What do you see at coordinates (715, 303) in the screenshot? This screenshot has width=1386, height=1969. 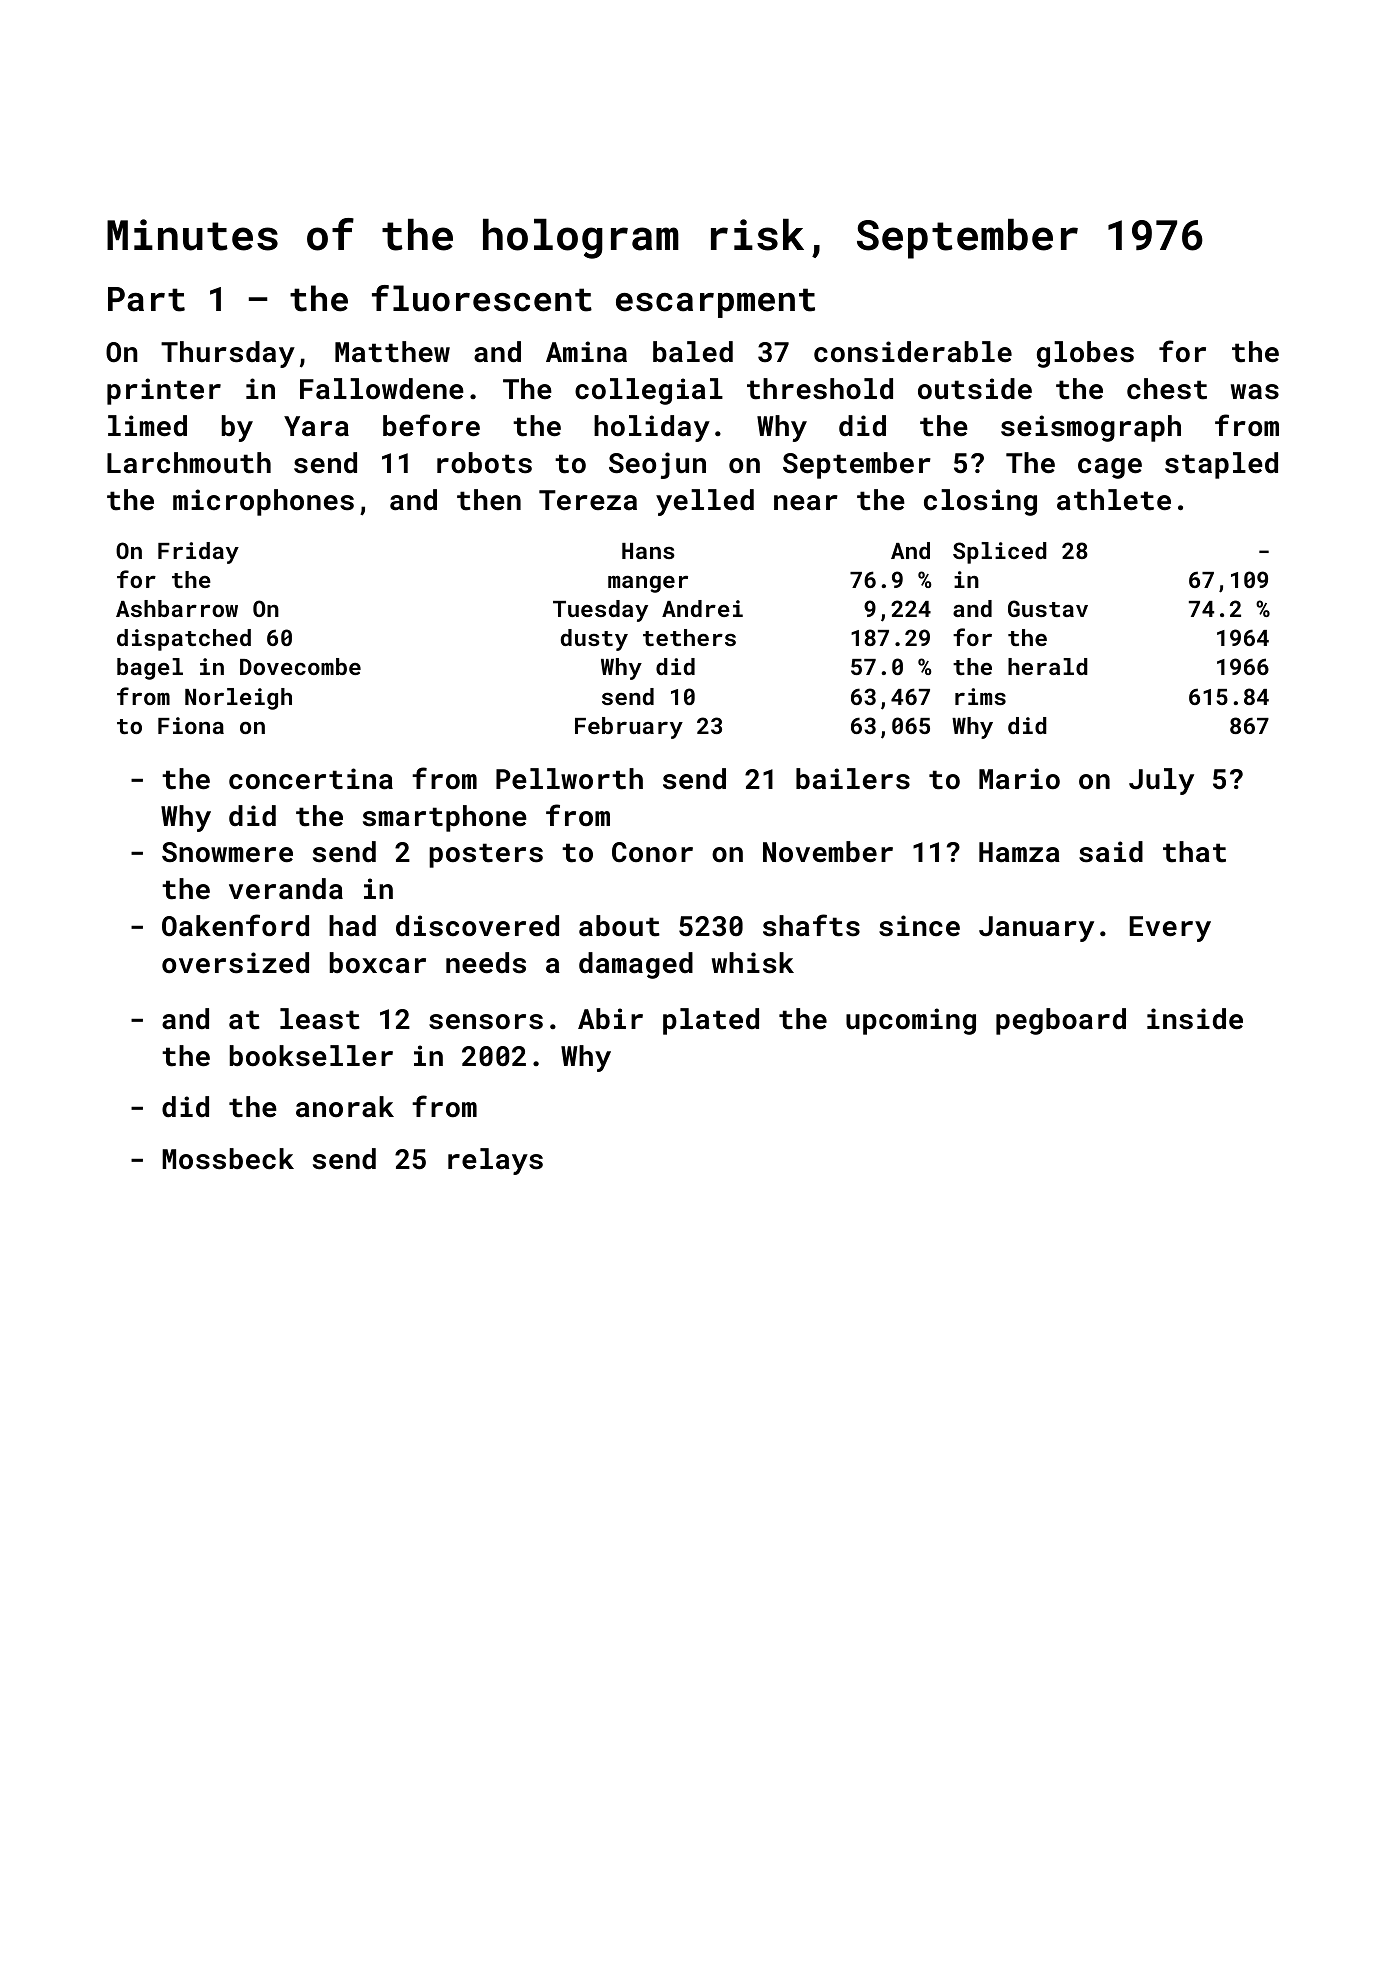 I see `escarpment` at bounding box center [715, 303].
